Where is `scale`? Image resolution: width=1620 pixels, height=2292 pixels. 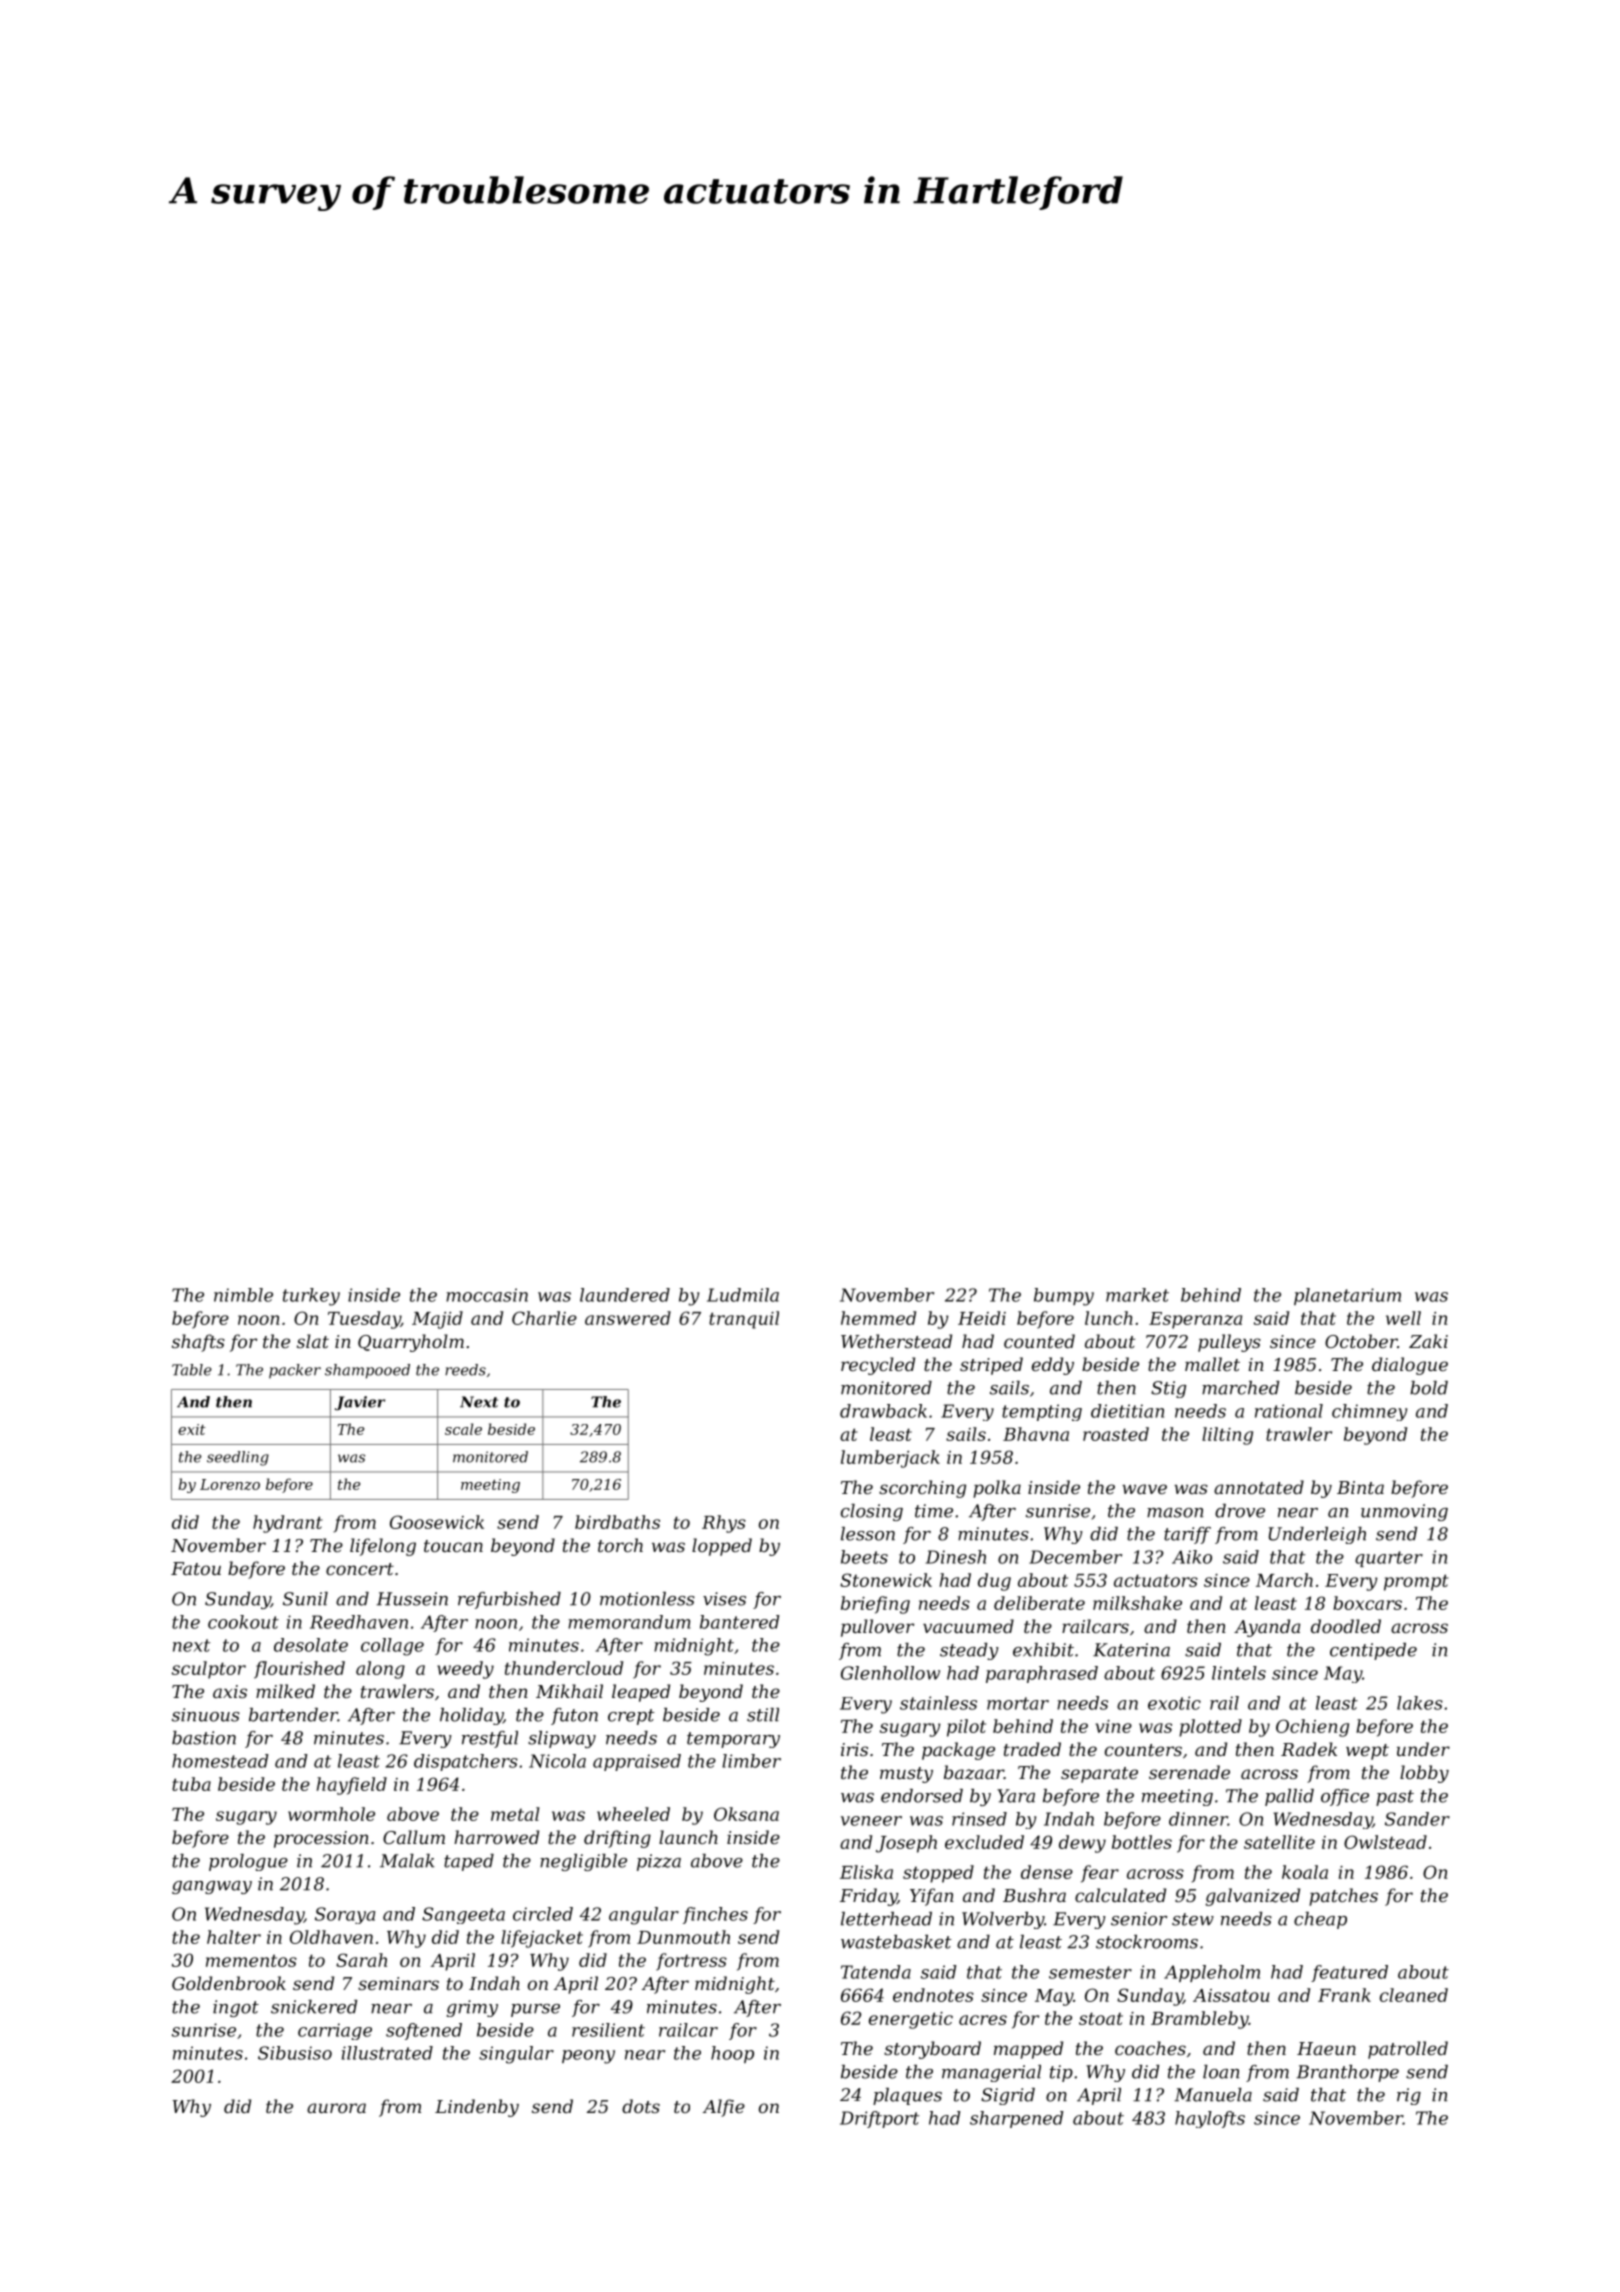 scale is located at coordinates (463, 1429).
